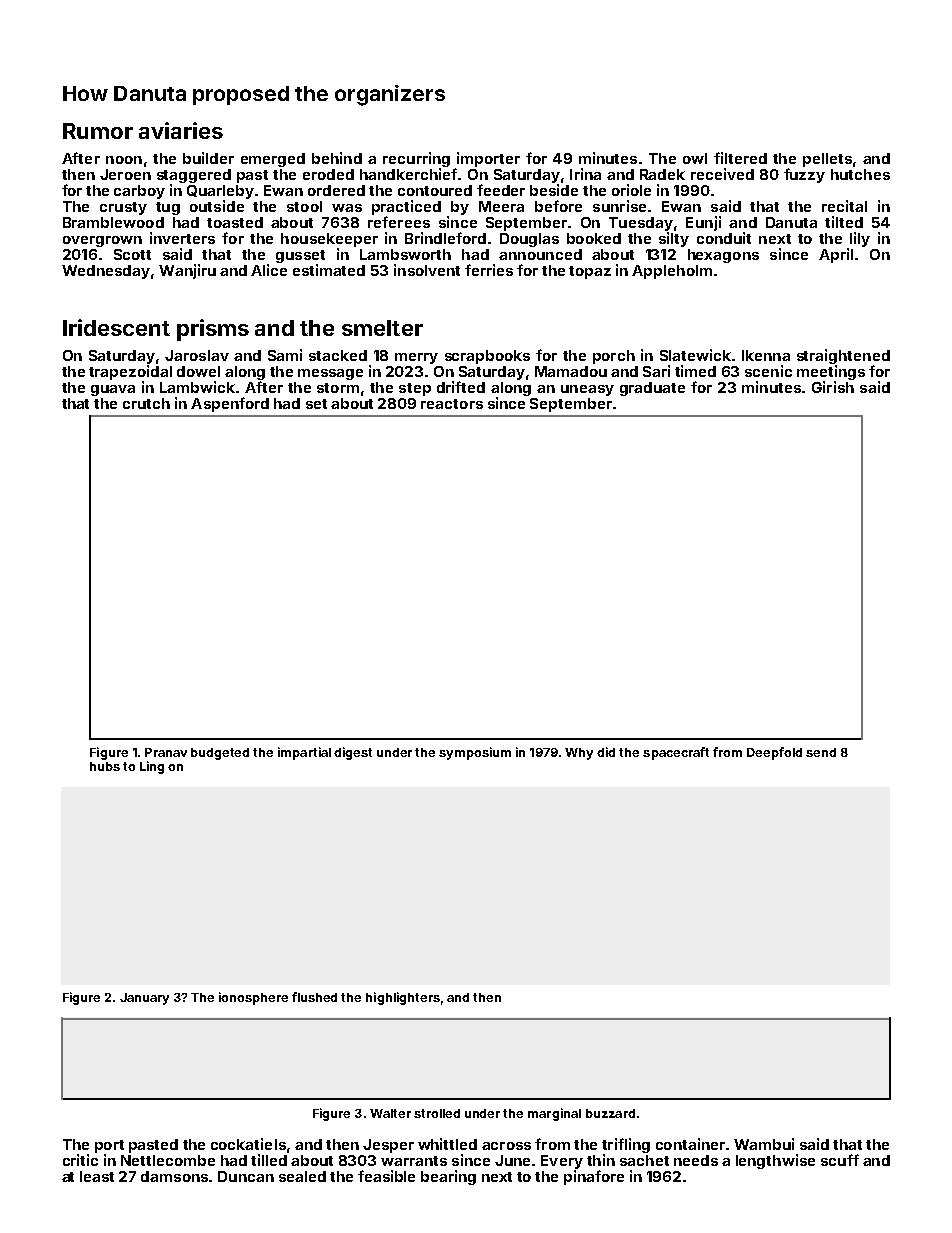 The width and height of the screenshot is (952, 1233). Describe the element at coordinates (606, 752) in the screenshot. I see `did` at that location.
